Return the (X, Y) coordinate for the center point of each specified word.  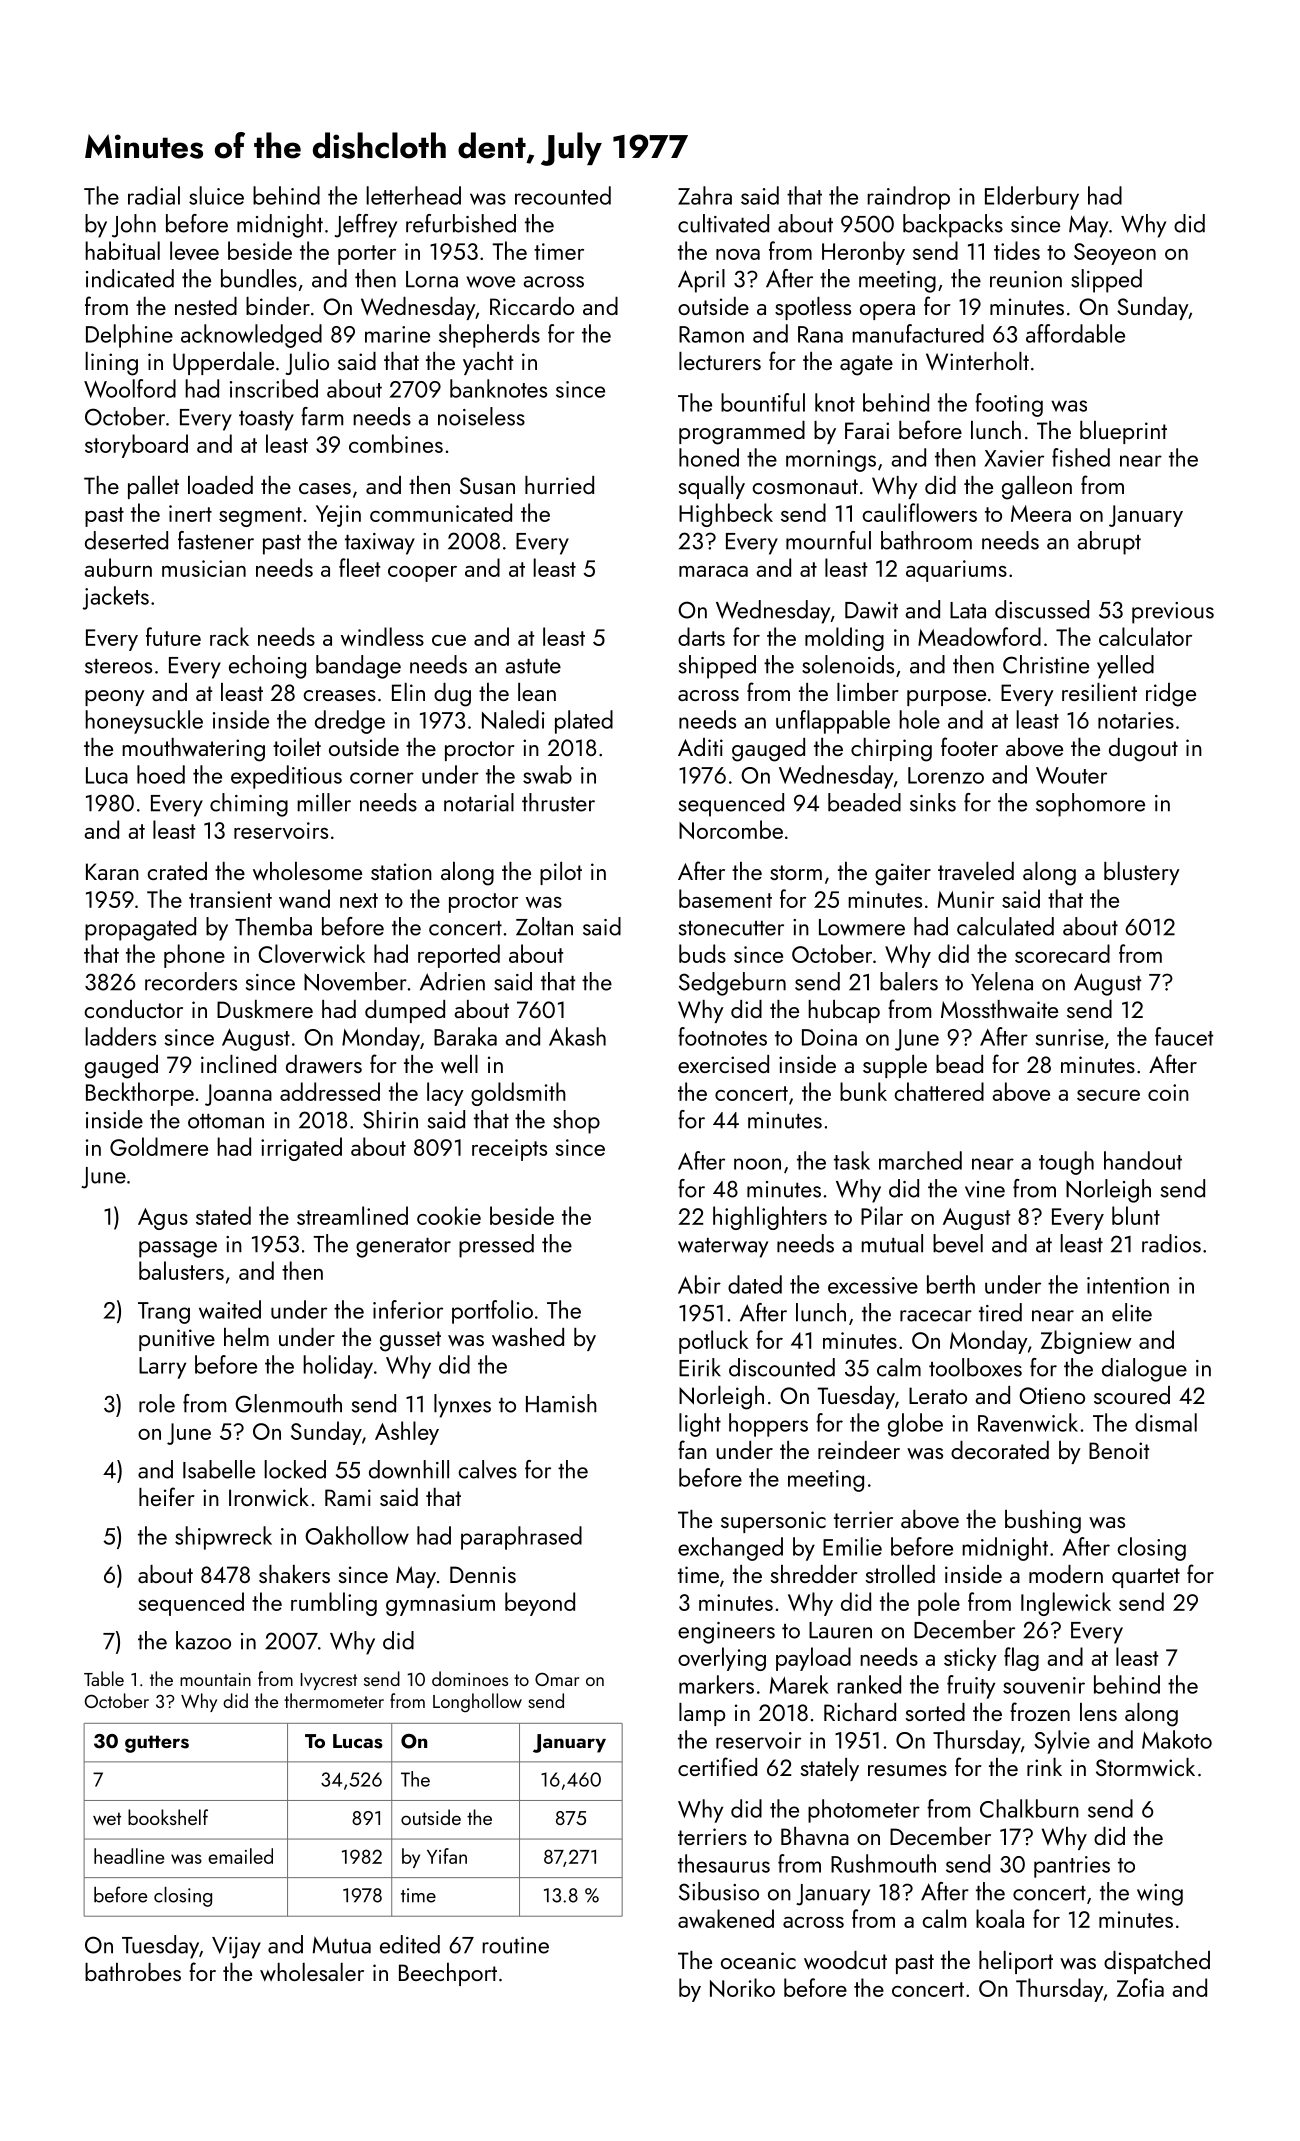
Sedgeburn (732, 984)
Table (104, 1678)
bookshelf (168, 1817)
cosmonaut (805, 486)
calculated (1005, 926)
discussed (1042, 609)
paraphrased (521, 1538)
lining (111, 364)
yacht (488, 363)
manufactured (918, 333)
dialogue (1144, 1370)
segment (260, 517)
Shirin (390, 1119)
